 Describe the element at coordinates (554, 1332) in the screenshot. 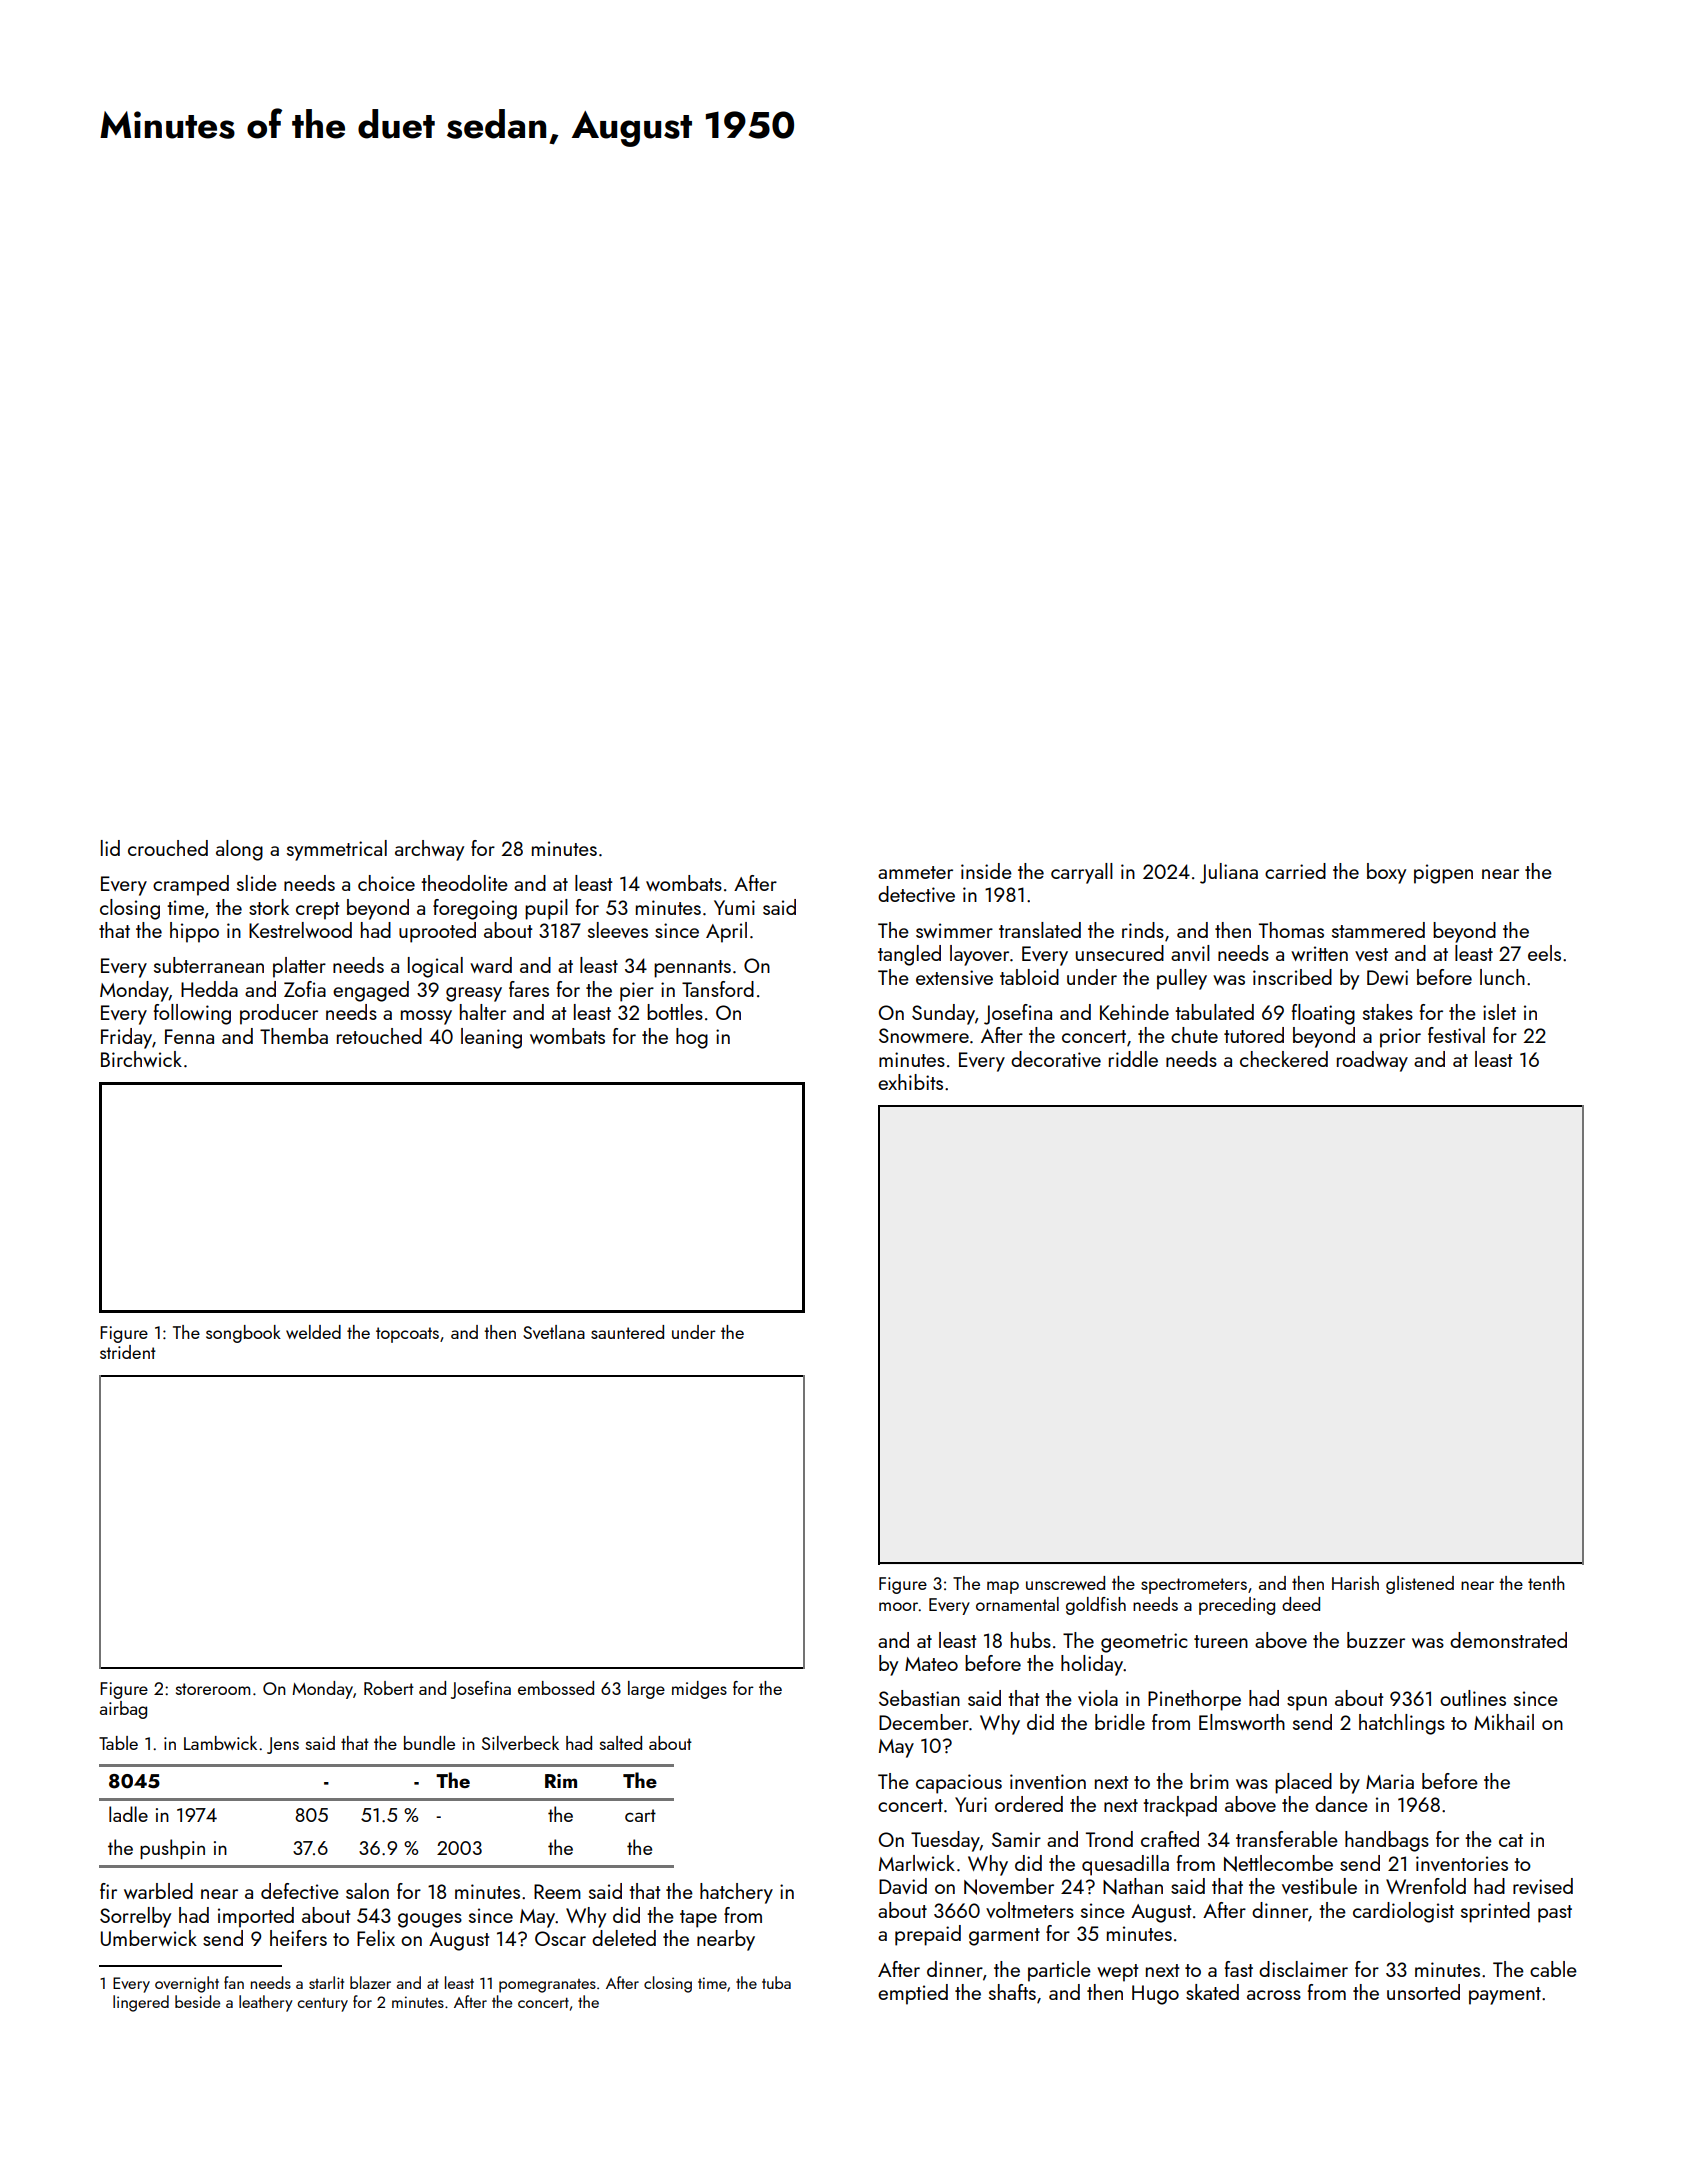

I see `Svetlana` at that location.
